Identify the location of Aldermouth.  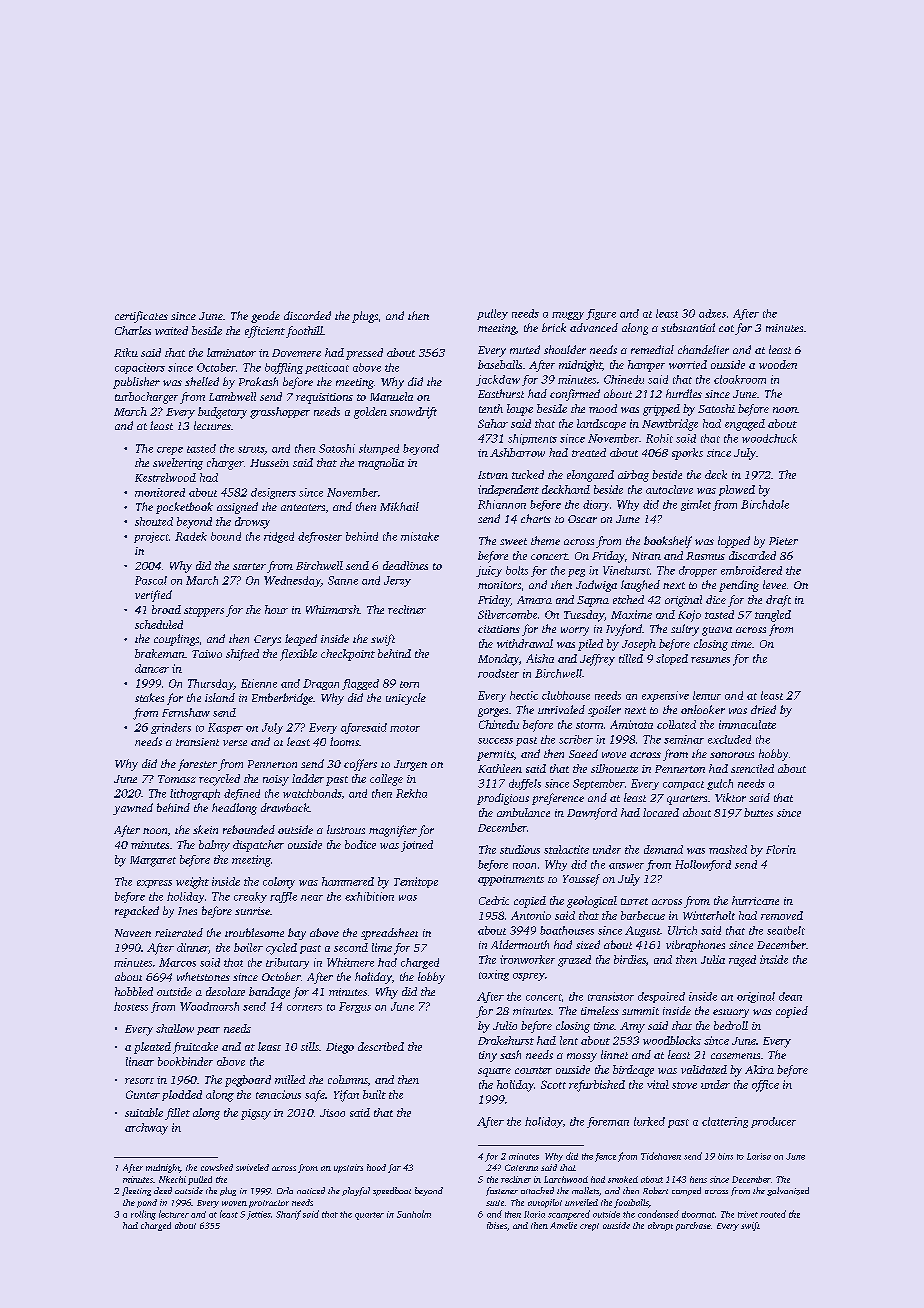
(520, 944).
